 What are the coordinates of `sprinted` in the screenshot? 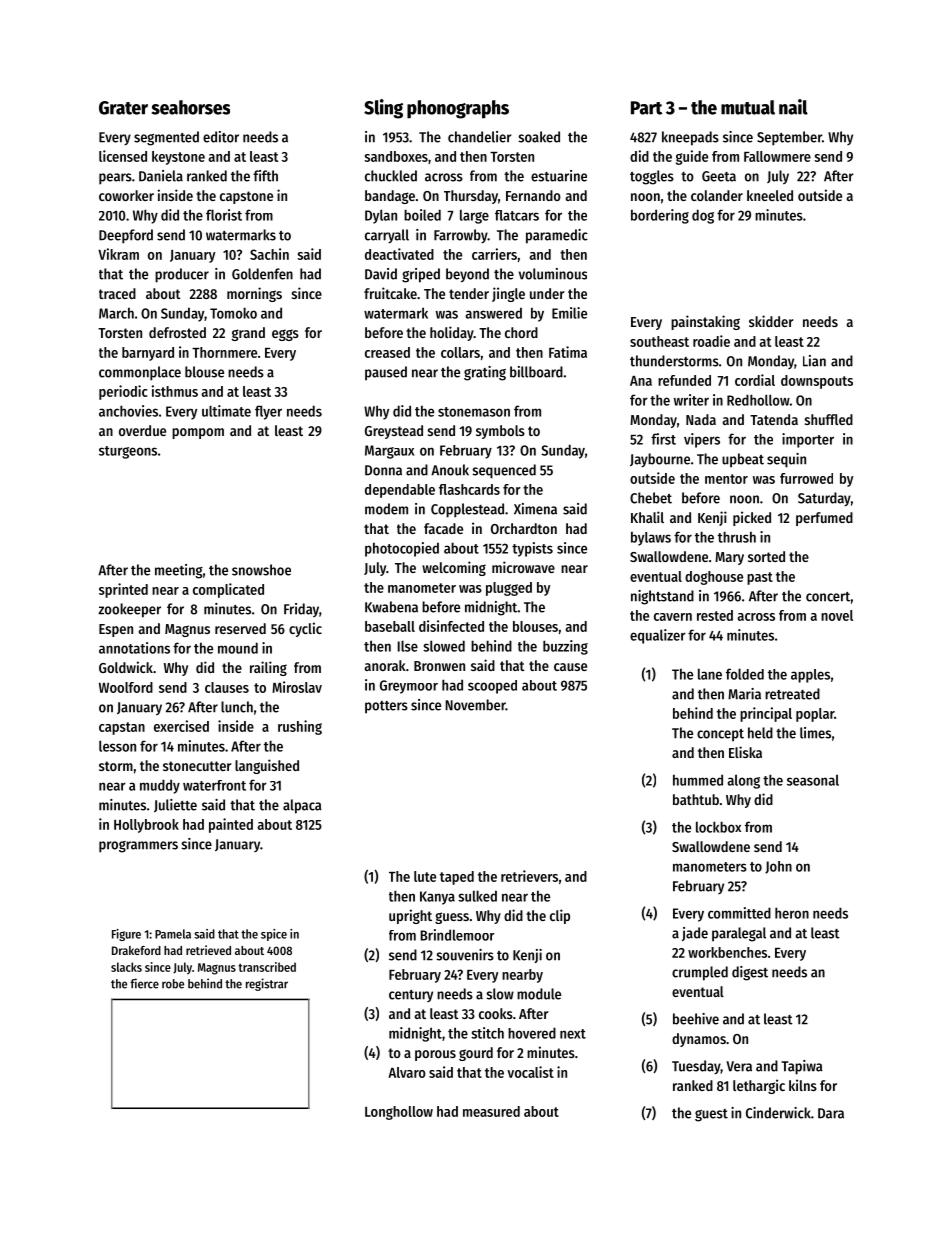 It's located at (123, 590).
